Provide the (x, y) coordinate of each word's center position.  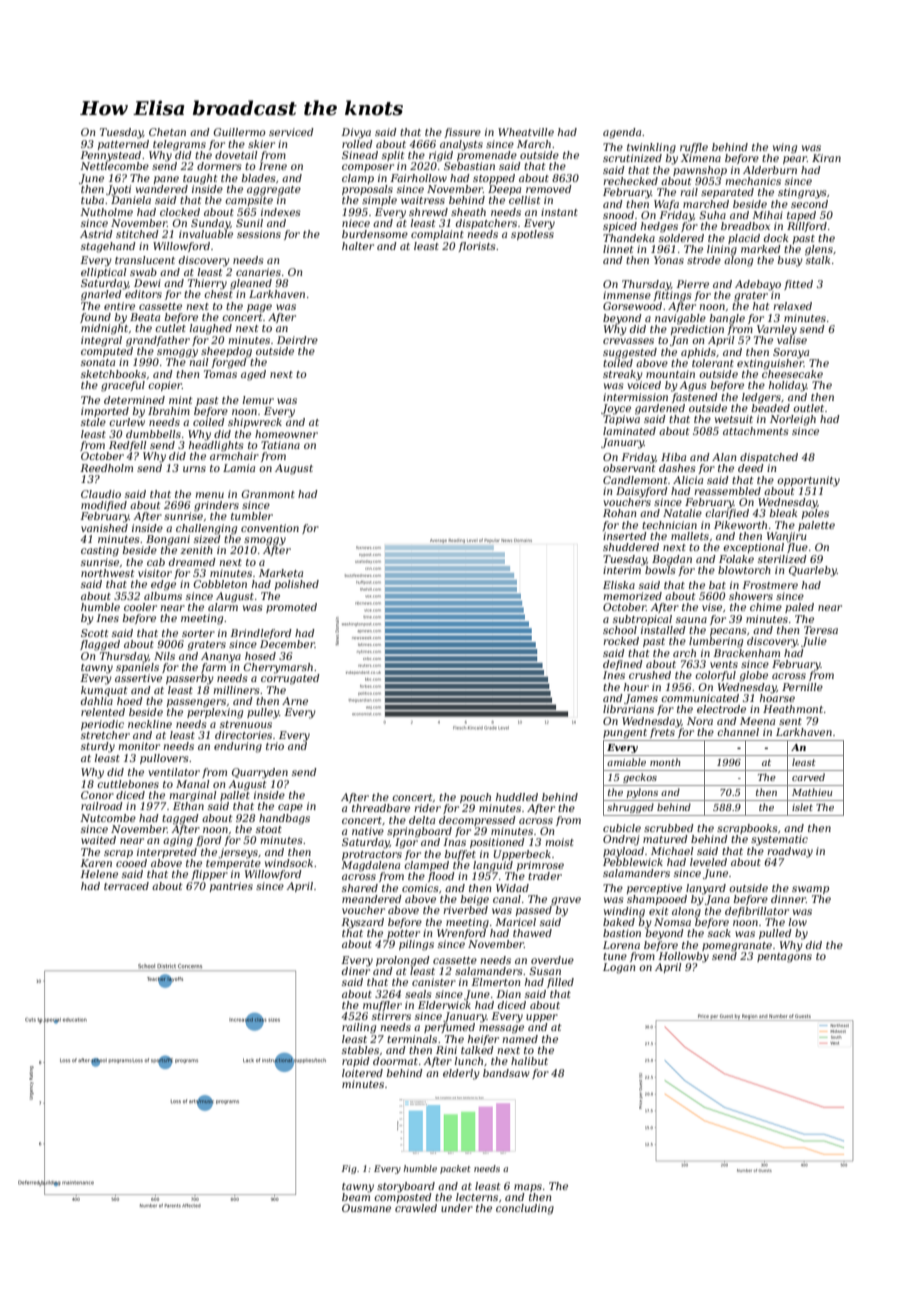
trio (275, 746)
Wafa (666, 205)
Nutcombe (108, 818)
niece (356, 223)
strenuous (246, 724)
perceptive (654, 889)
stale (93, 422)
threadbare (381, 808)
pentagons (784, 958)
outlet (808, 408)
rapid (356, 1062)
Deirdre (297, 340)
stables (360, 1050)
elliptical (104, 273)
